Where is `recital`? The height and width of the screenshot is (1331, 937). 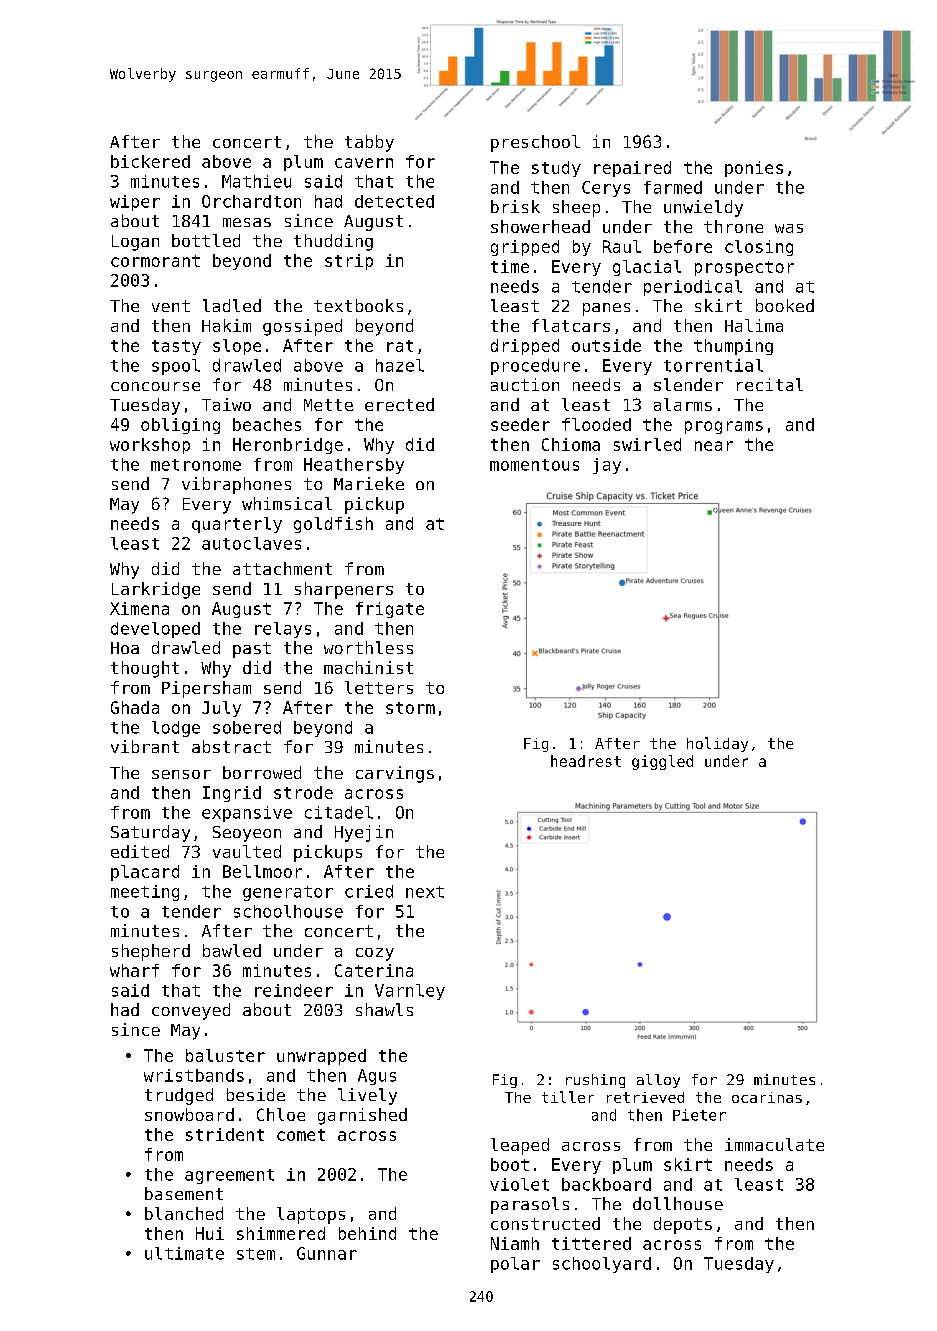 recital is located at coordinates (770, 384).
